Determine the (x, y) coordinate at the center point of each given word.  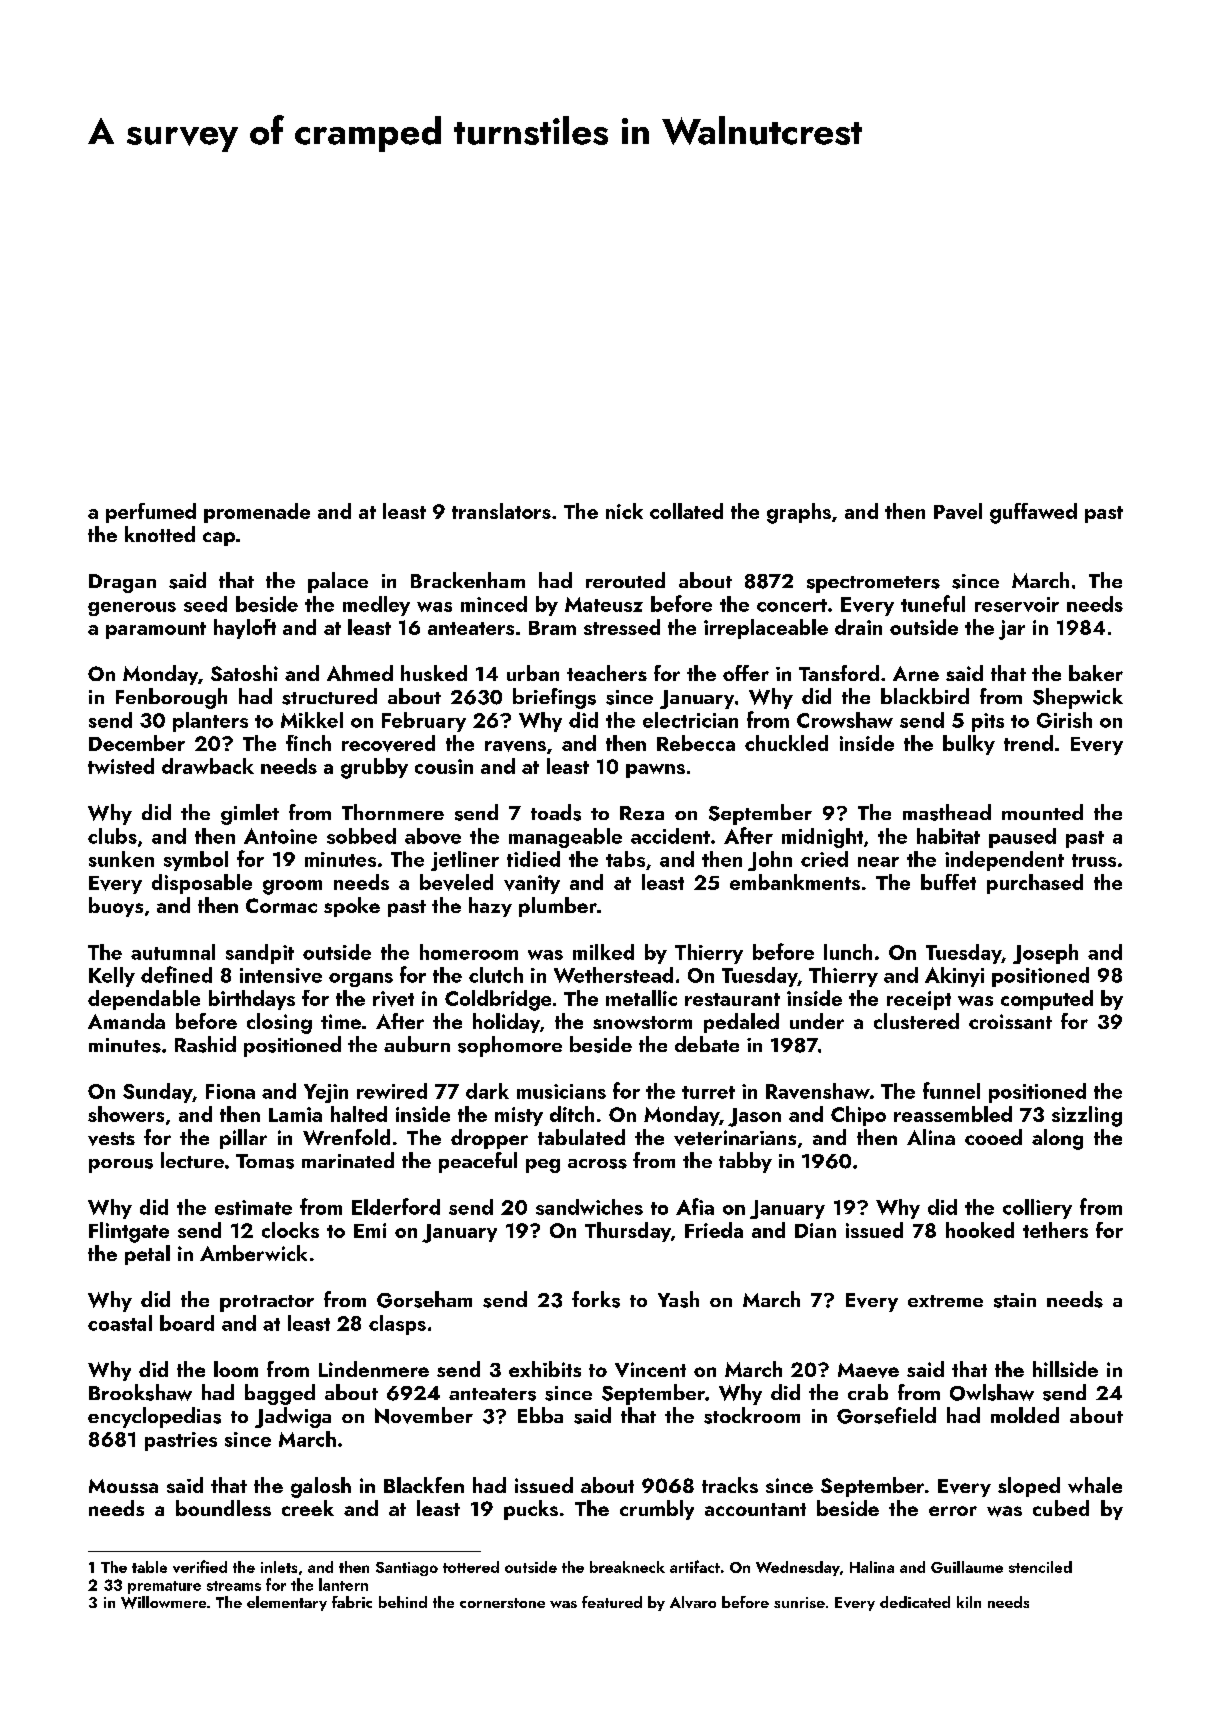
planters (210, 722)
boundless (223, 1508)
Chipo (858, 1116)
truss (1094, 860)
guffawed (1033, 513)
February (424, 722)
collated (686, 511)
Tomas (265, 1161)
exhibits (545, 1369)
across (597, 1164)
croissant (1010, 1021)
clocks (290, 1230)
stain (1015, 1300)
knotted (160, 534)
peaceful (478, 1162)
